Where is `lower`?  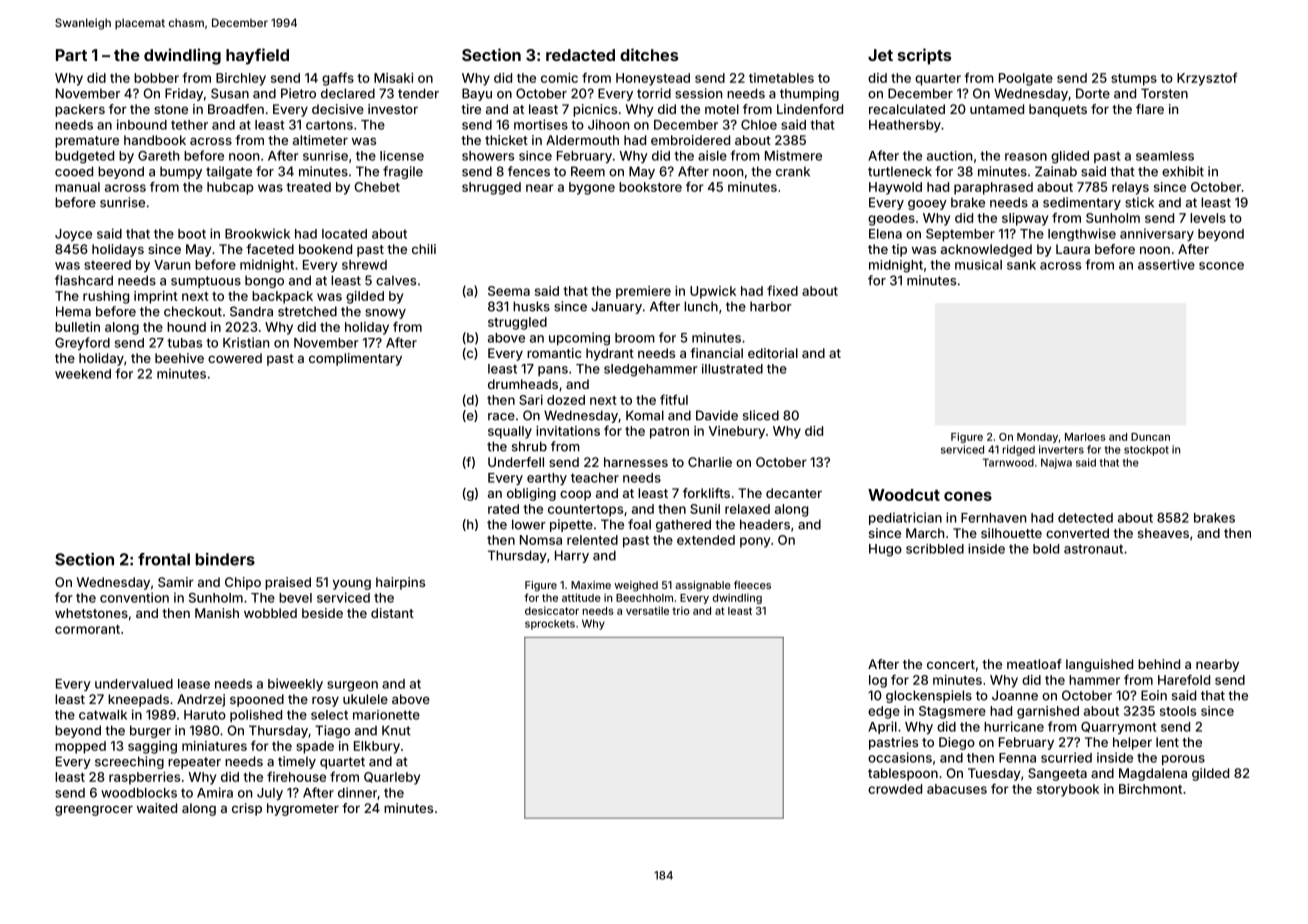 lower is located at coordinates (529, 524).
